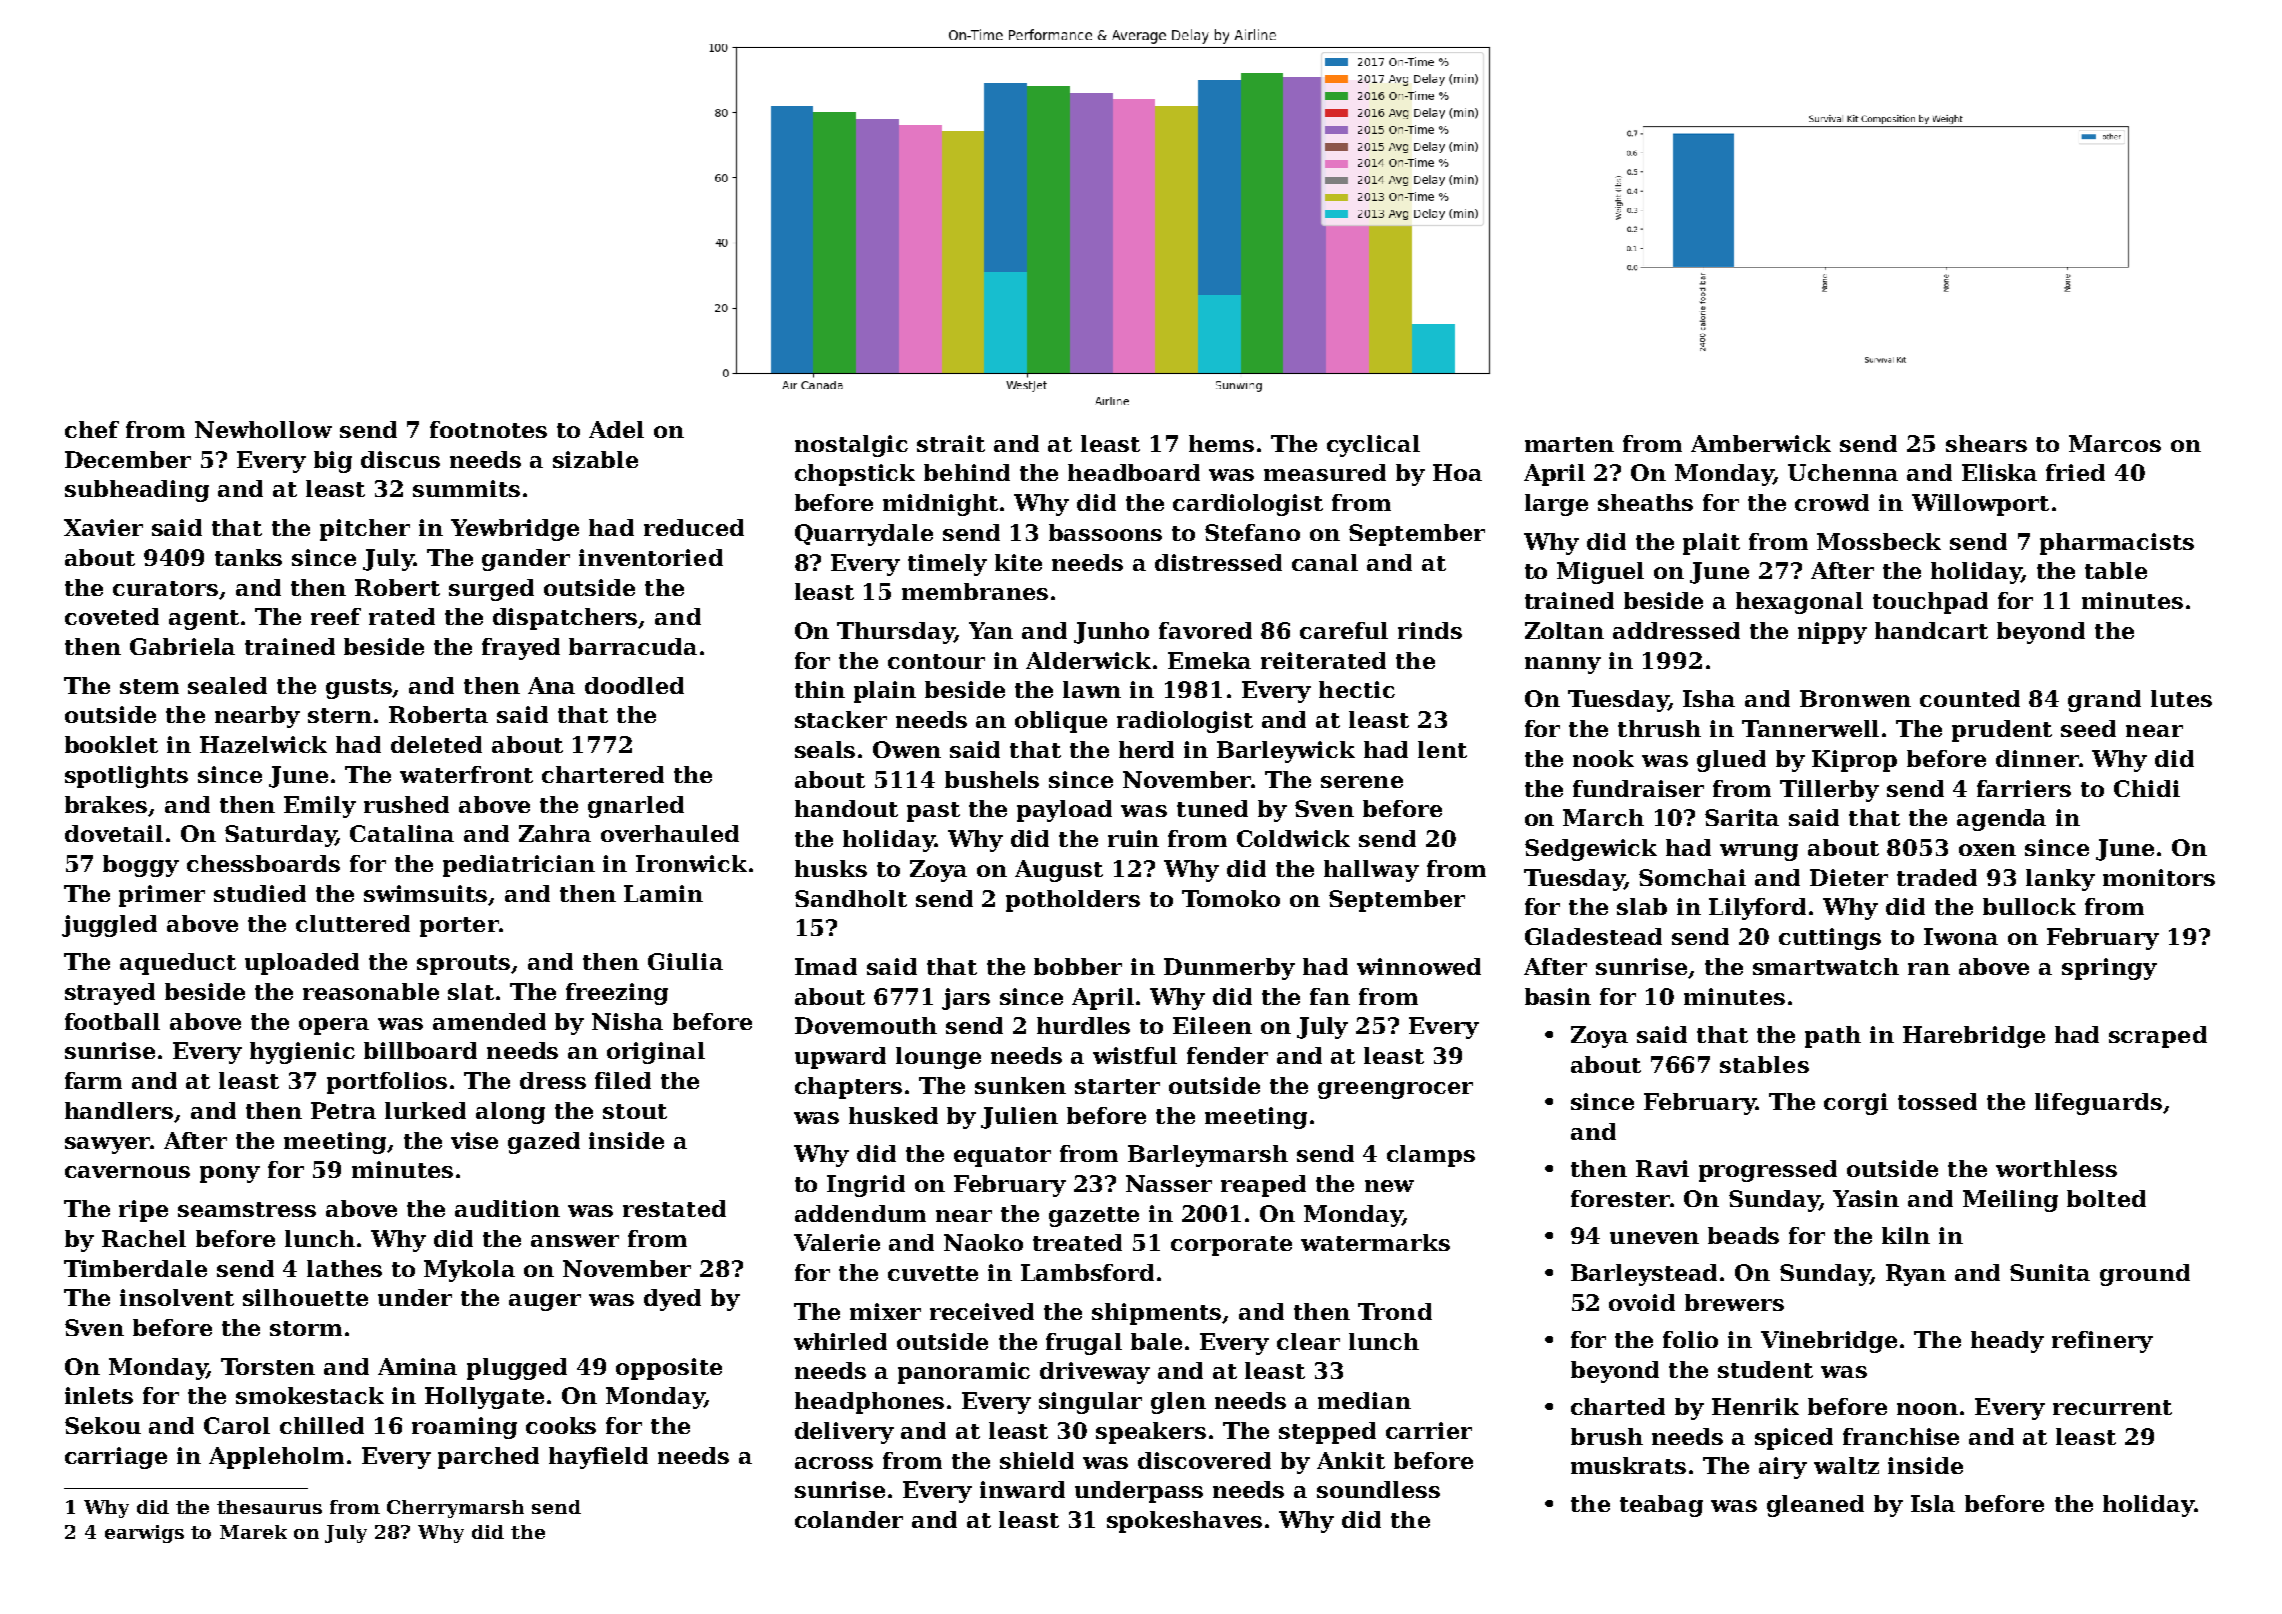  I want to click on Bronwen, so click(1855, 698).
